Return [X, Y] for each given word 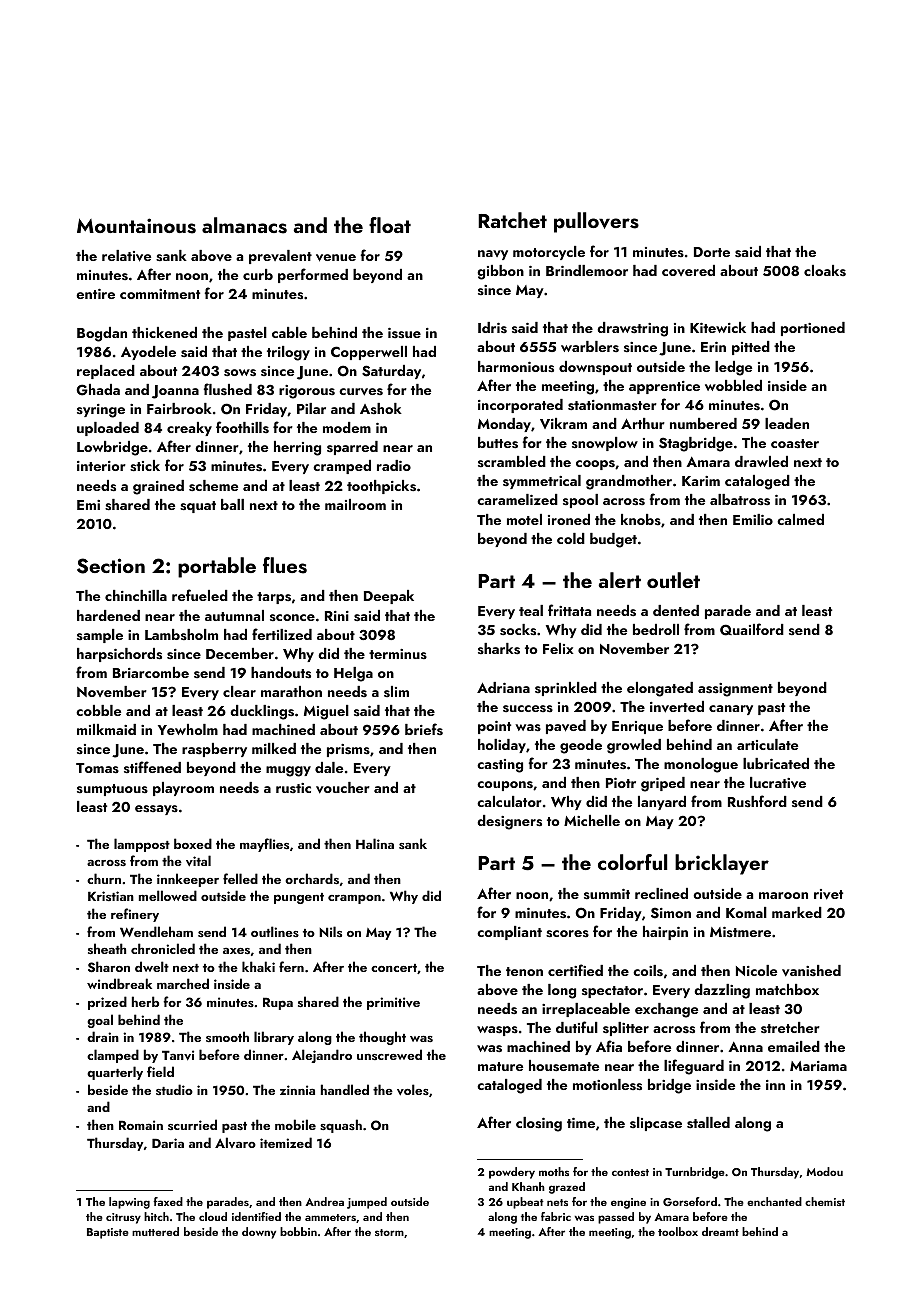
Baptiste [108, 1233]
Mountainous [136, 226]
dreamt [720, 1231]
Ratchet [512, 220]
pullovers [596, 222]
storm [389, 1232]
